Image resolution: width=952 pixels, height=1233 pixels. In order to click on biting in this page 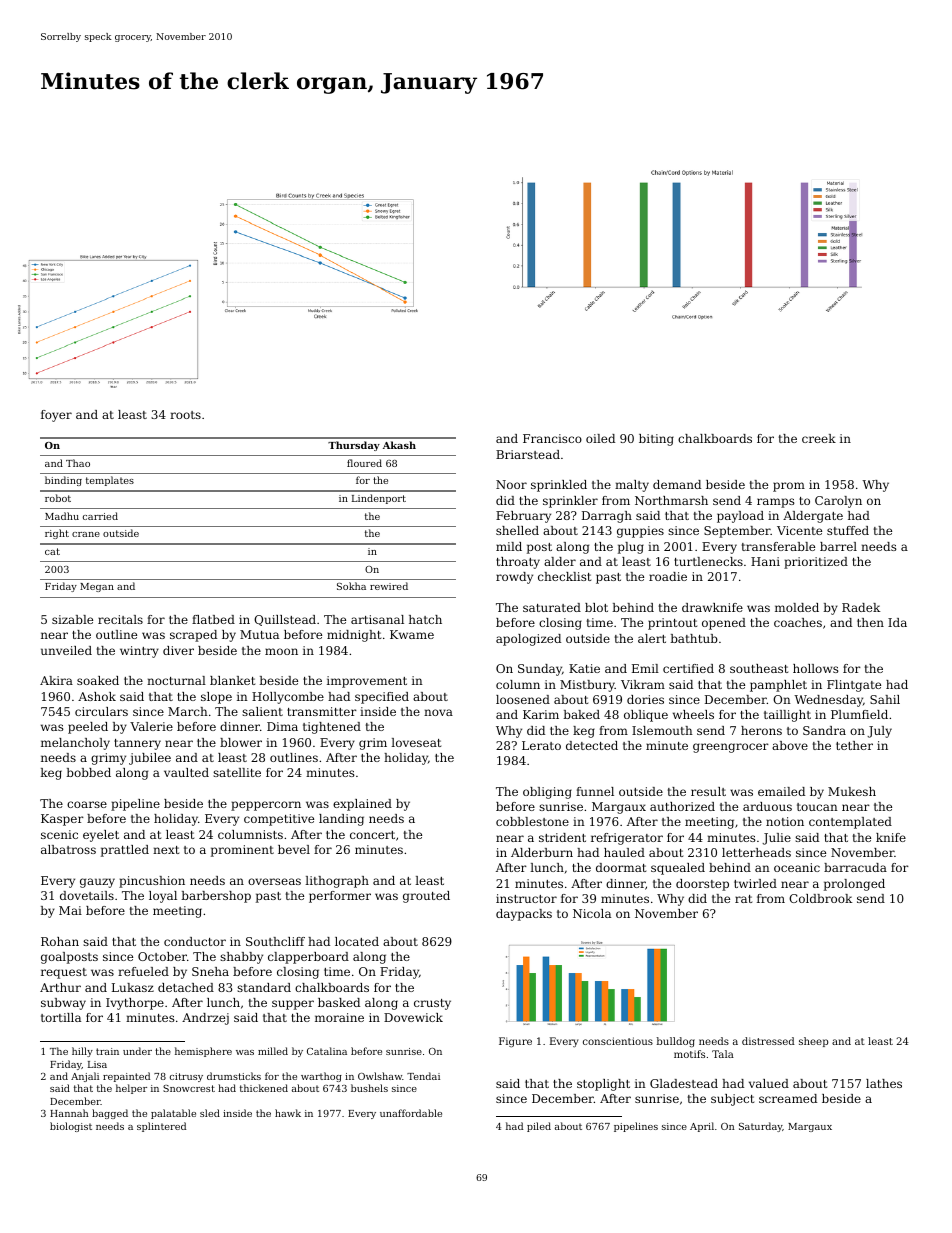, I will do `click(656, 440)`.
